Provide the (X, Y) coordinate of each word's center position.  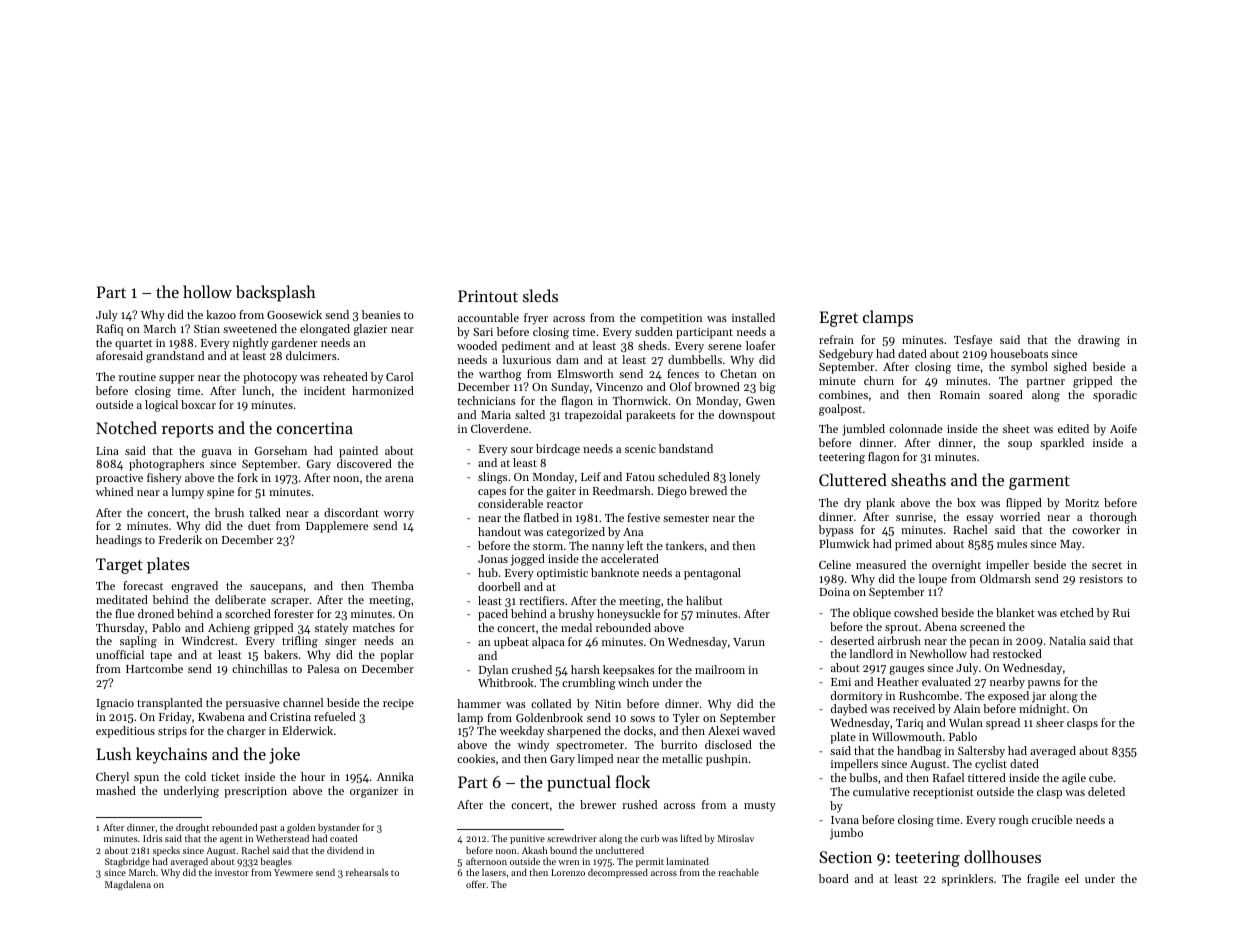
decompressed (618, 873)
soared (1006, 394)
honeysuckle (628, 615)
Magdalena (128, 885)
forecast (143, 585)
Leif (591, 476)
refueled (335, 716)
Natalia (1067, 640)
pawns (1044, 684)
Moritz (1082, 503)
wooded (477, 345)
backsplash (276, 293)
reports (187, 431)
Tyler (686, 719)
